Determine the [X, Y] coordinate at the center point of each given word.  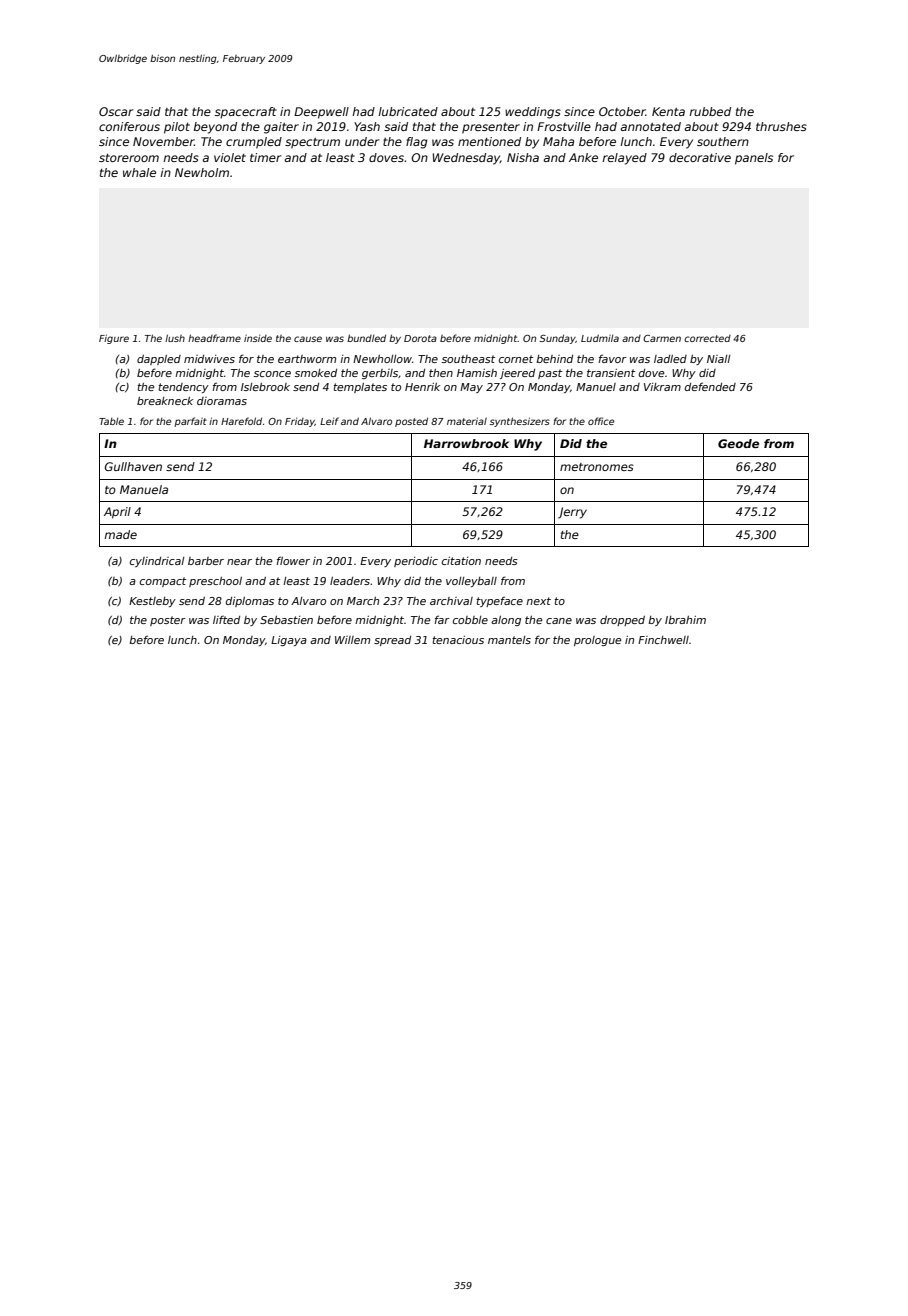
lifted [226, 619]
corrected [707, 338]
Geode [738, 443]
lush [175, 338]
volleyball [471, 582]
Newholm [202, 172]
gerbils [380, 374]
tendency [183, 388]
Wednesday [466, 159]
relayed [624, 159]
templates [360, 388]
